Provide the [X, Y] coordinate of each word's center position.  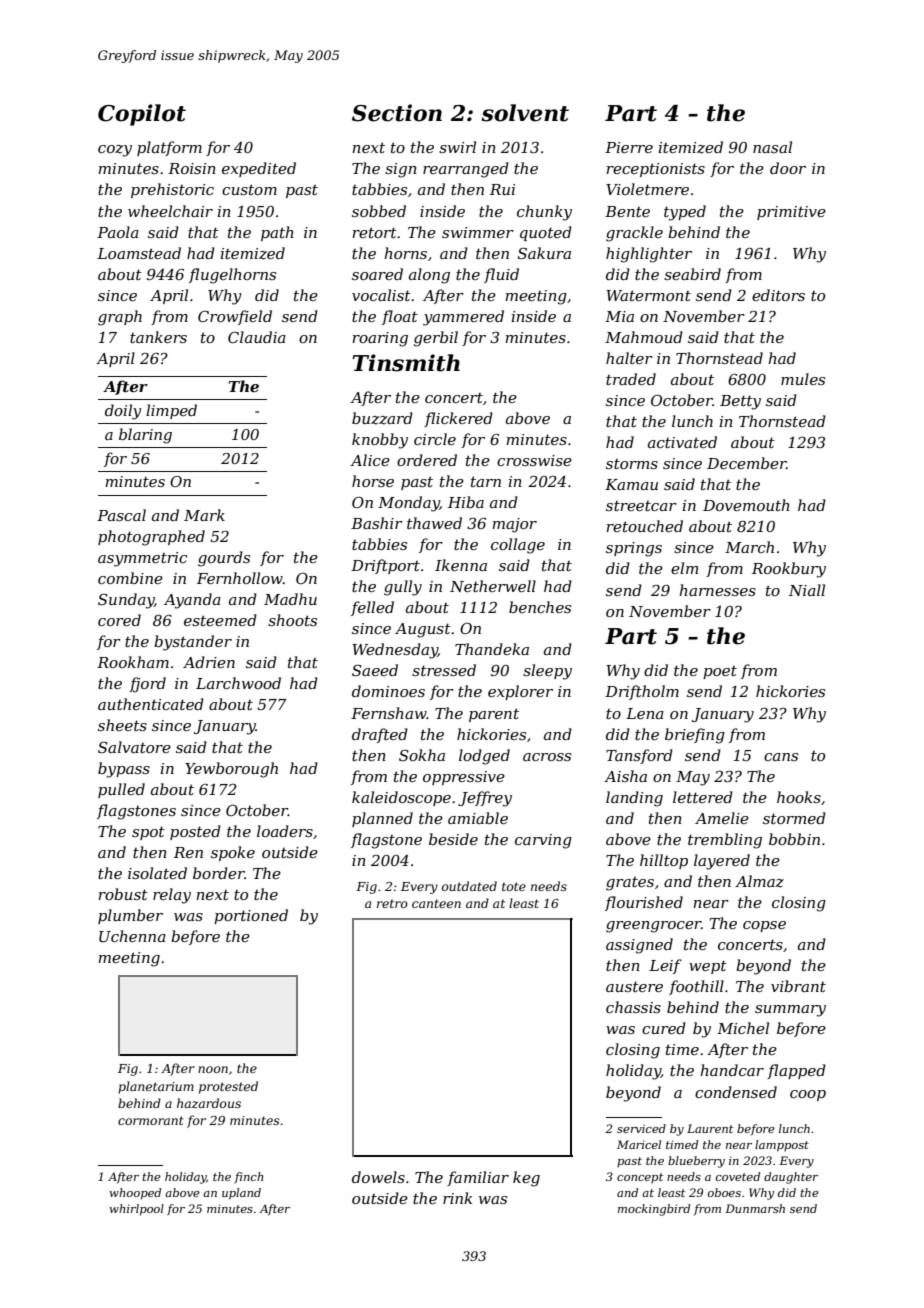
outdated [469, 886]
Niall [807, 590]
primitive [791, 213]
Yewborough [231, 770]
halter [629, 358]
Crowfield [235, 317]
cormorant [151, 1120]
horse [373, 481]
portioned [251, 916]
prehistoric [172, 190]
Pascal [121, 515]
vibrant [798, 986]
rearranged [466, 170]
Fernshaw [389, 713]
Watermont [648, 295]
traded [631, 379]
